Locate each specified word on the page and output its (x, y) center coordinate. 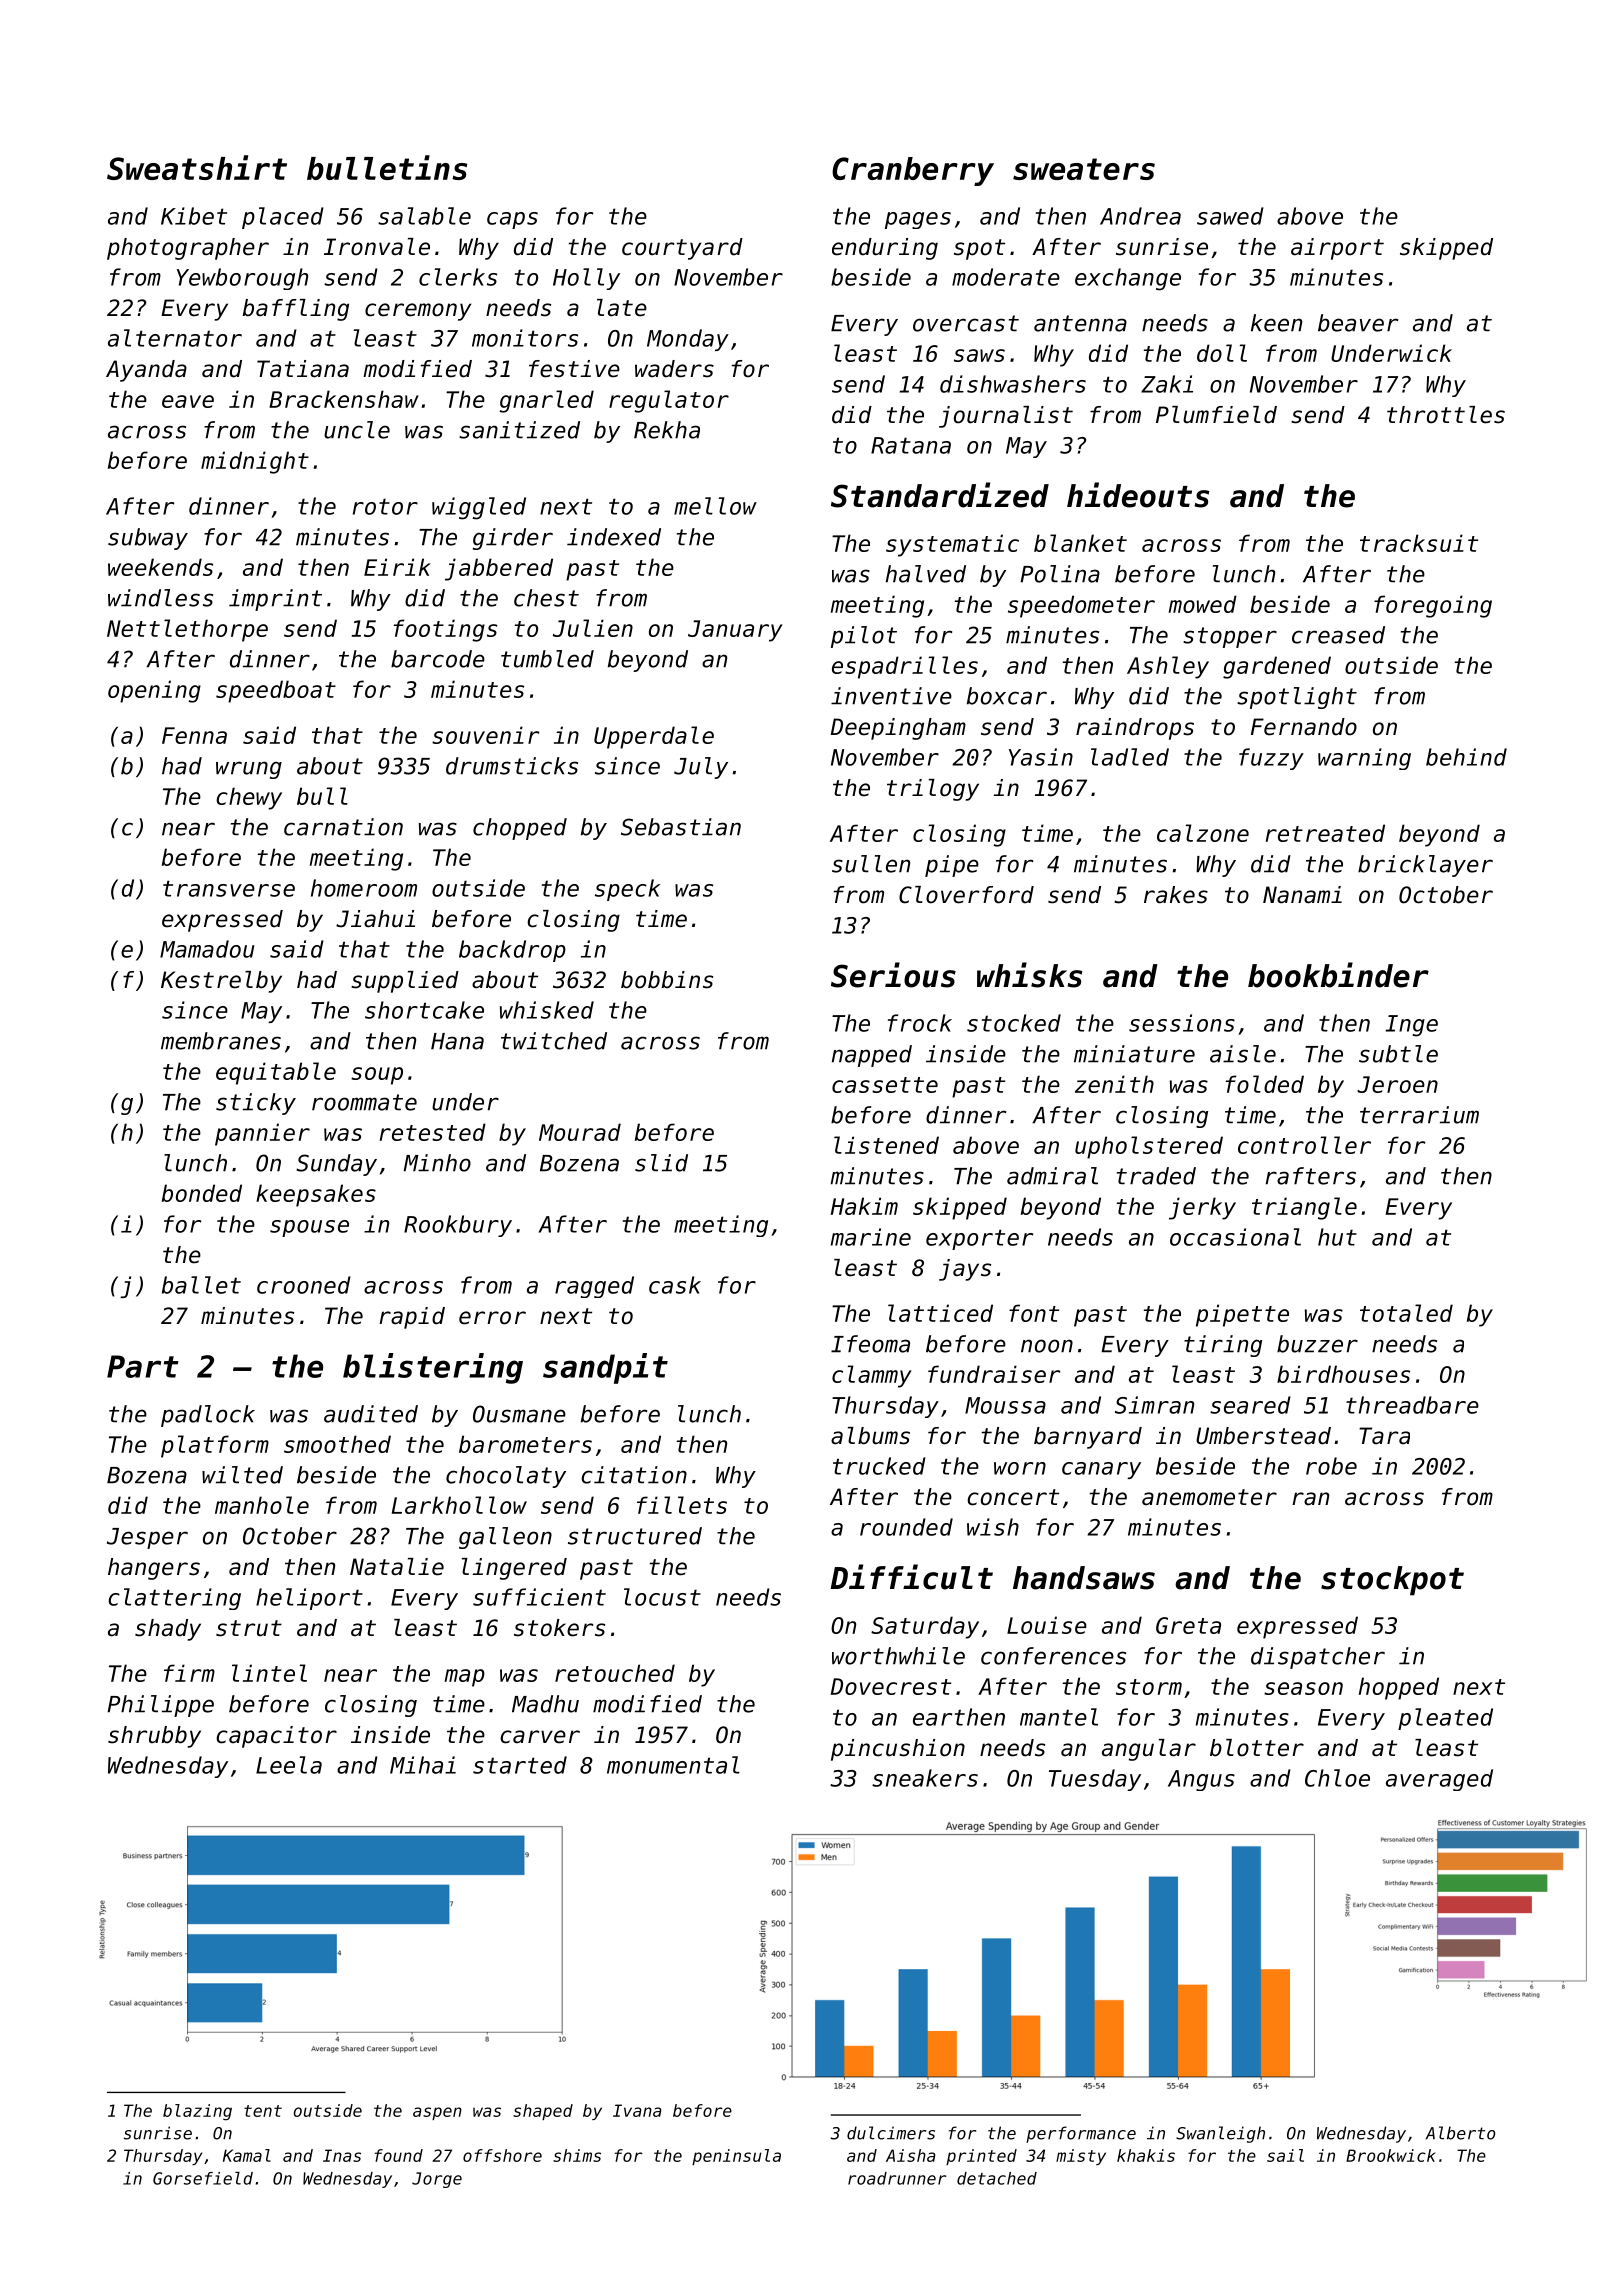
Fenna (194, 735)
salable (424, 216)
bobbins (667, 980)
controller (1304, 1145)
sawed (1230, 216)
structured (635, 1536)
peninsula (736, 2157)
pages (918, 220)
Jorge (437, 2180)
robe (1331, 1466)
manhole (262, 1505)
